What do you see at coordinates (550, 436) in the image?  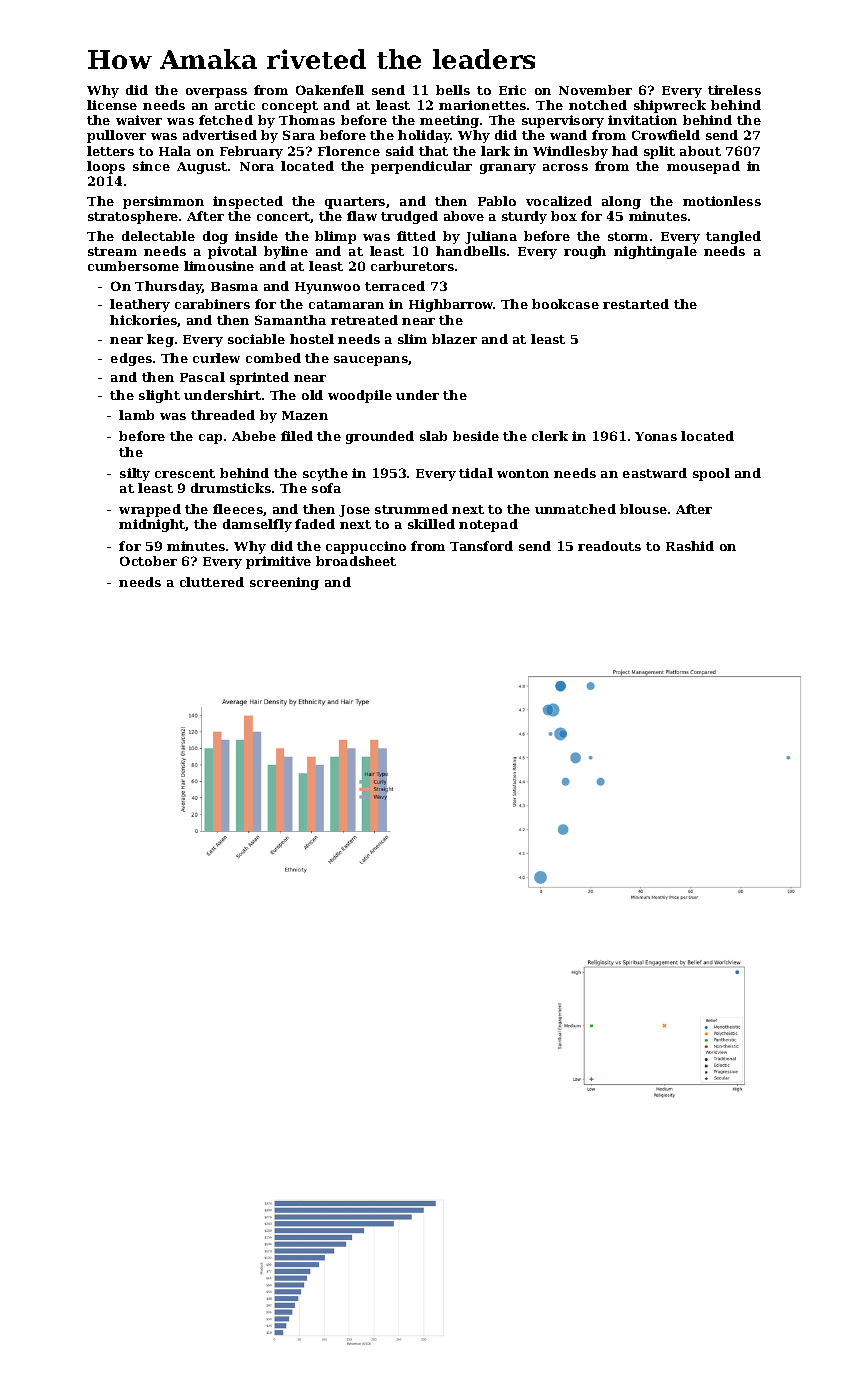 I see `clerk` at bounding box center [550, 436].
